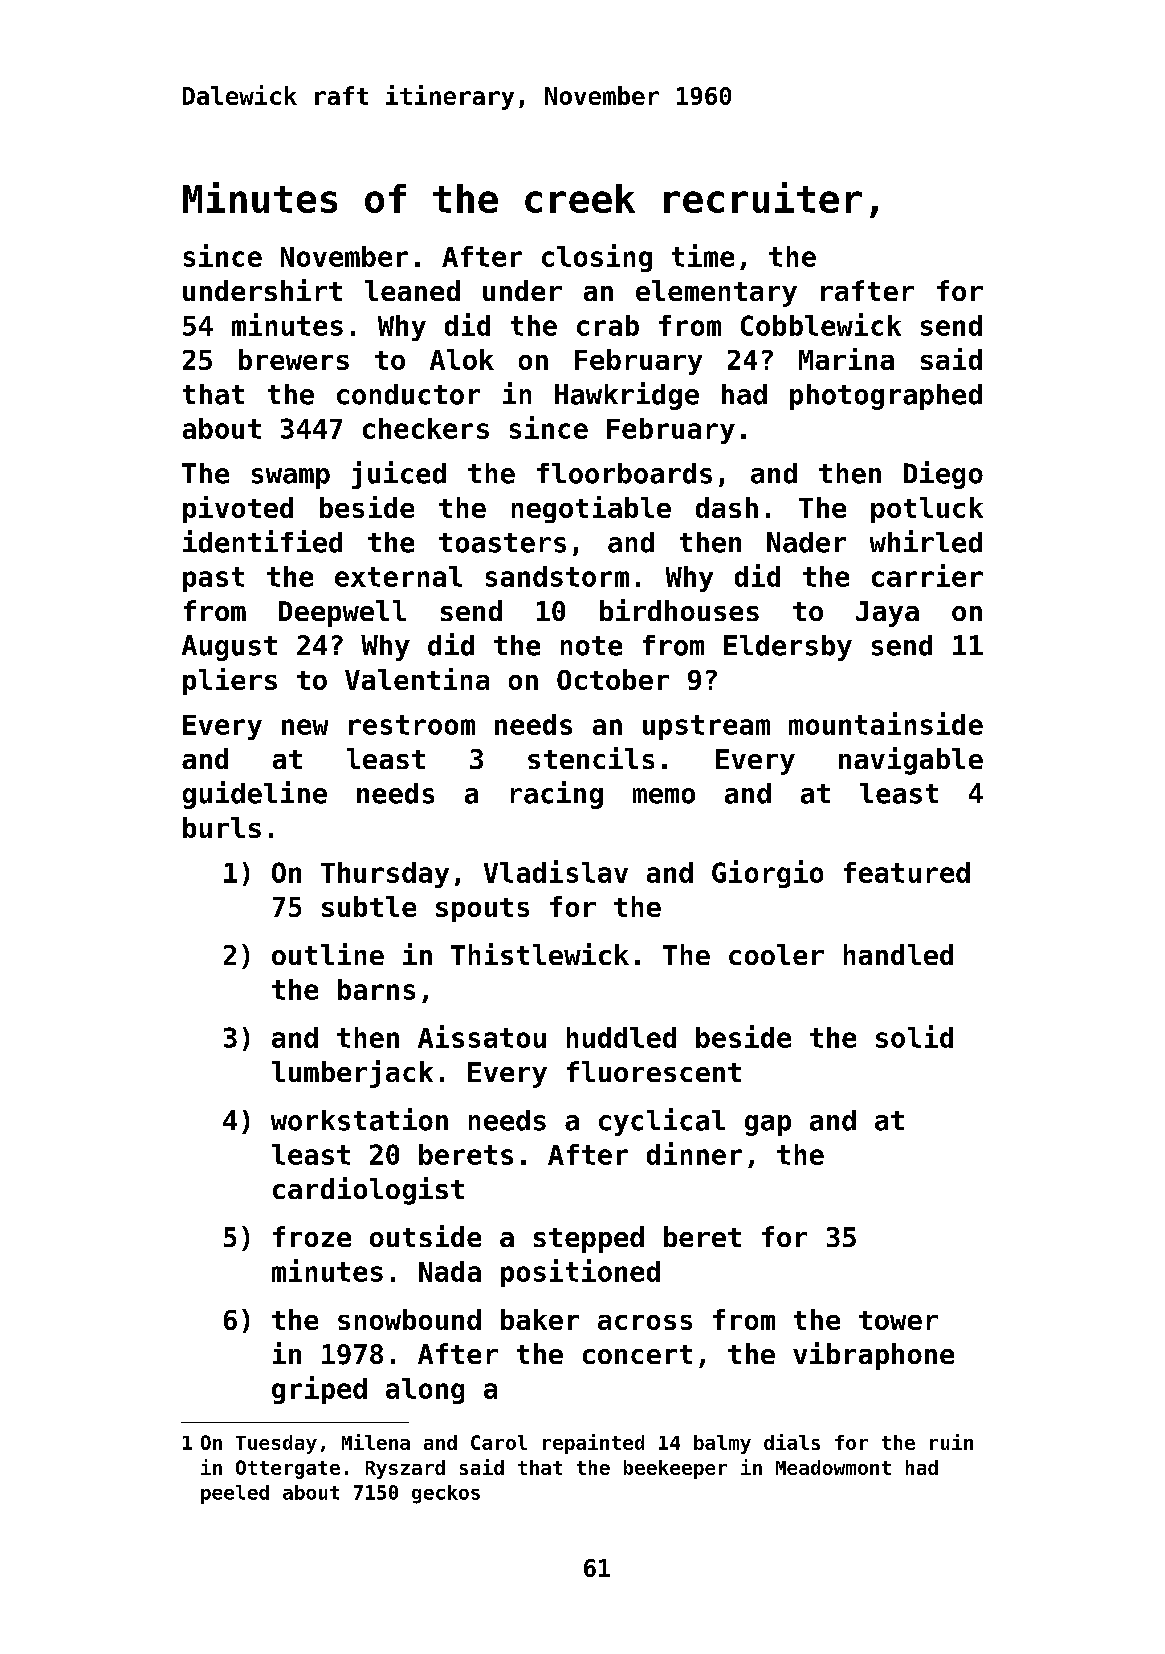  Describe the element at coordinates (898, 1320) in the screenshot. I see `tower` at that location.
